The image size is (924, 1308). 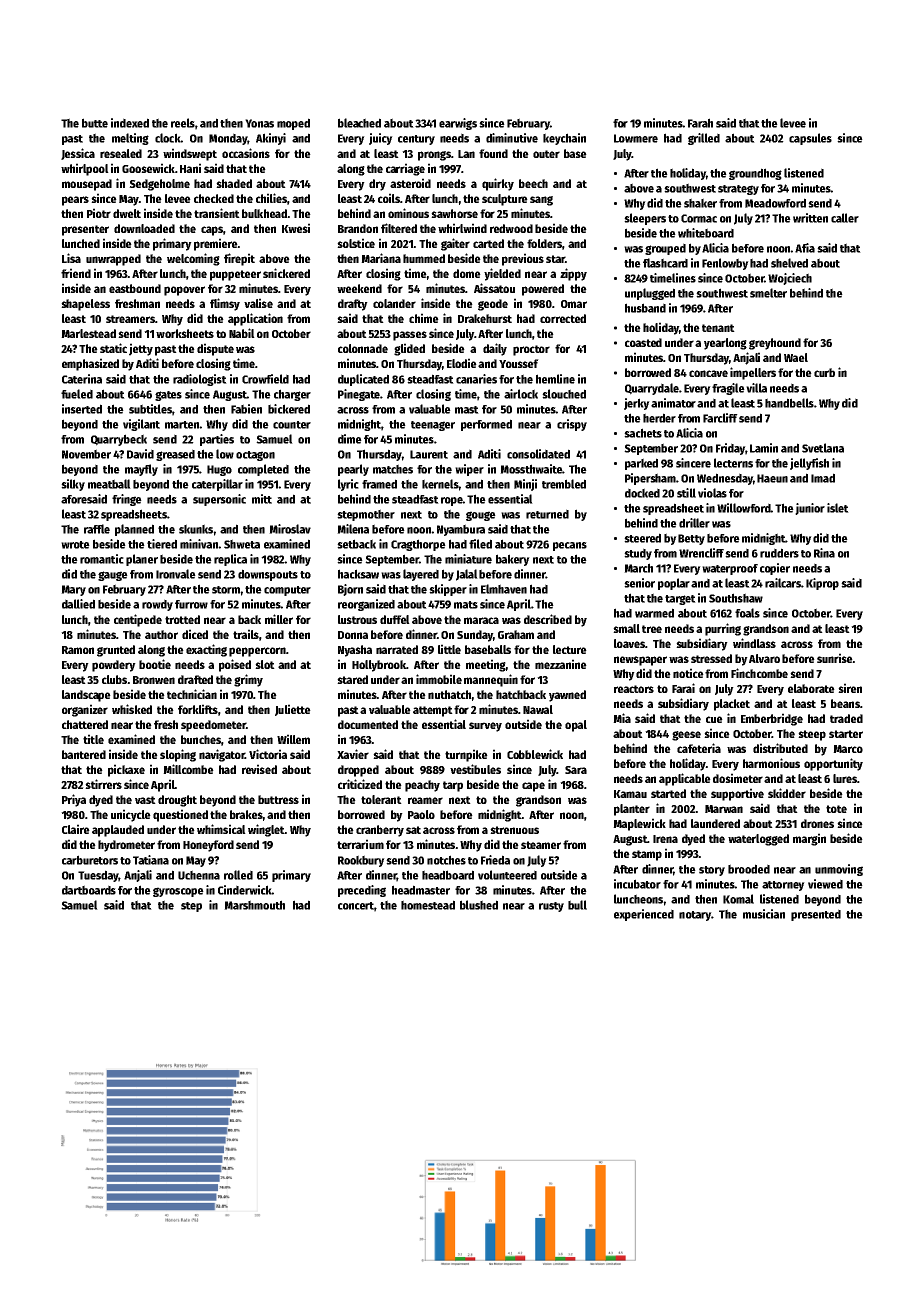 What do you see at coordinates (466, 755) in the screenshot?
I see `turnpike` at bounding box center [466, 755].
